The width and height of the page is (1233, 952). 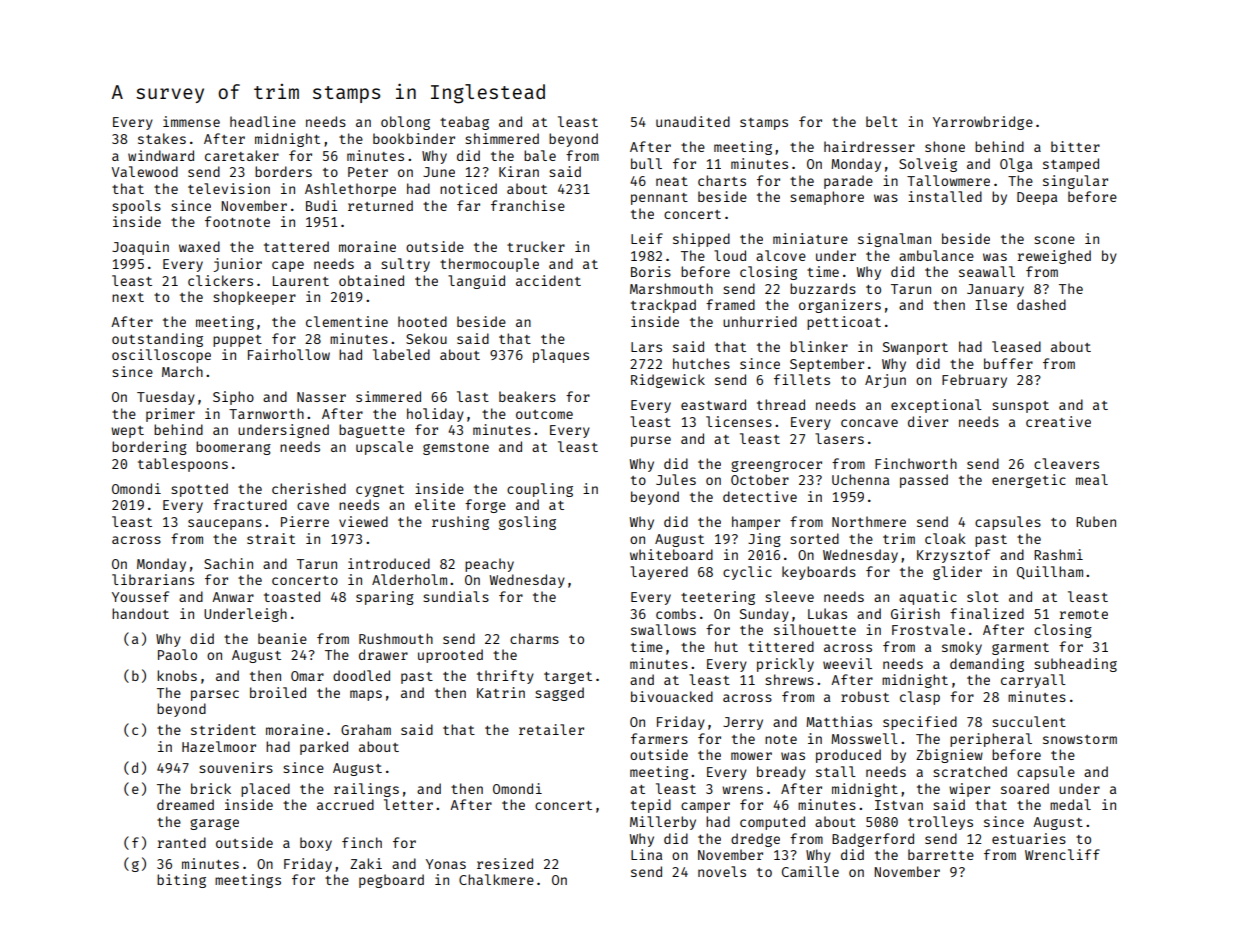 I want to click on purse, so click(x=651, y=441).
